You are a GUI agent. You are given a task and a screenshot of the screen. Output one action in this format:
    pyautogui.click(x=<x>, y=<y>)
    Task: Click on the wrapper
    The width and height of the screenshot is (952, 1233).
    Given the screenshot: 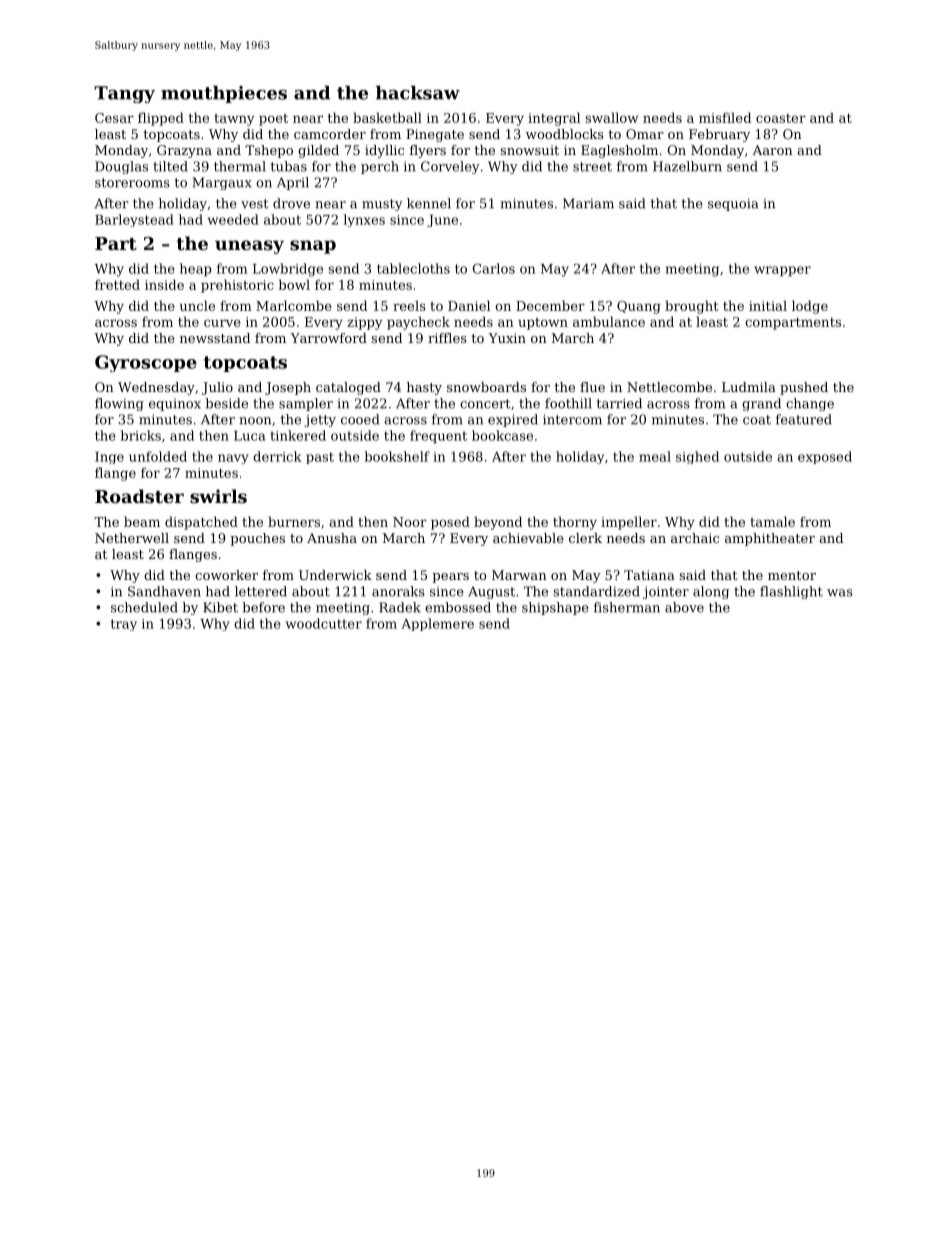 What is the action you would take?
    pyautogui.click(x=782, y=271)
